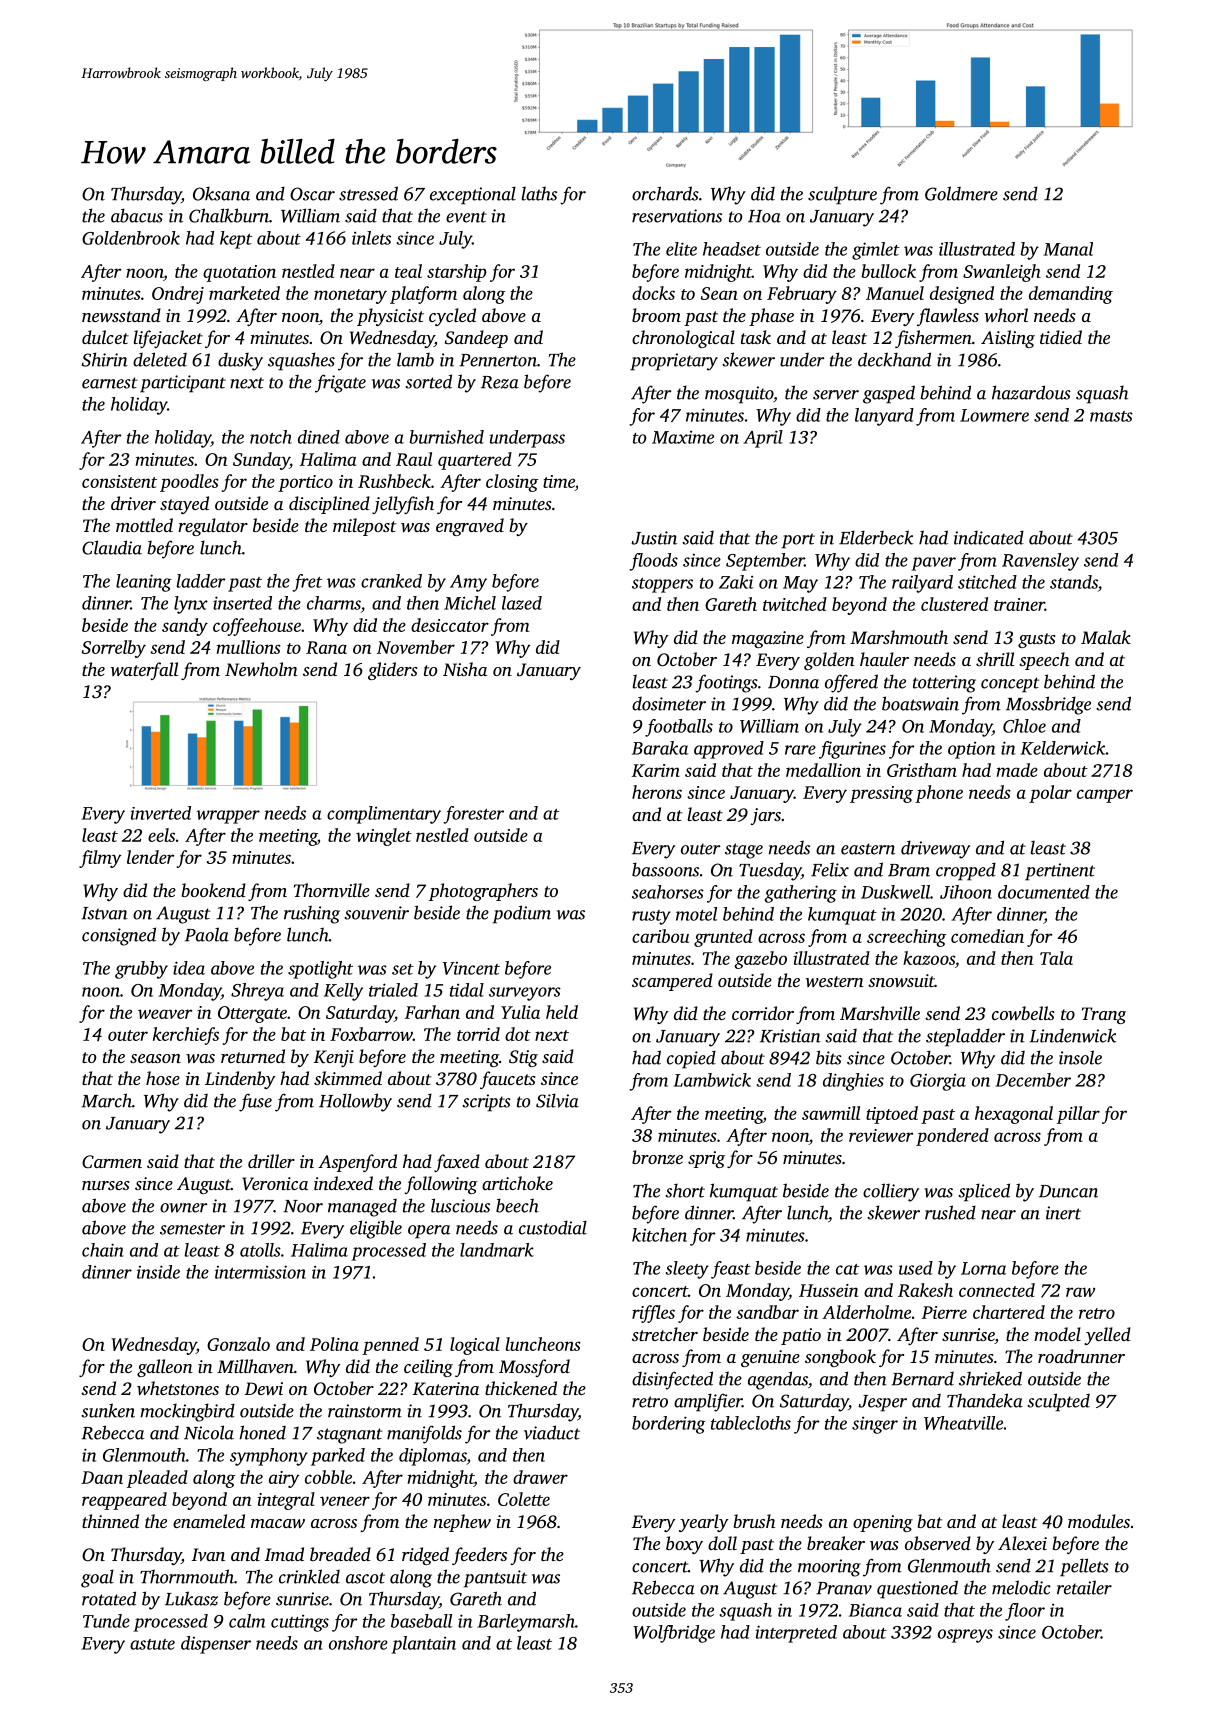 Image resolution: width=1219 pixels, height=1725 pixels. I want to click on Ravensley, so click(1040, 562).
